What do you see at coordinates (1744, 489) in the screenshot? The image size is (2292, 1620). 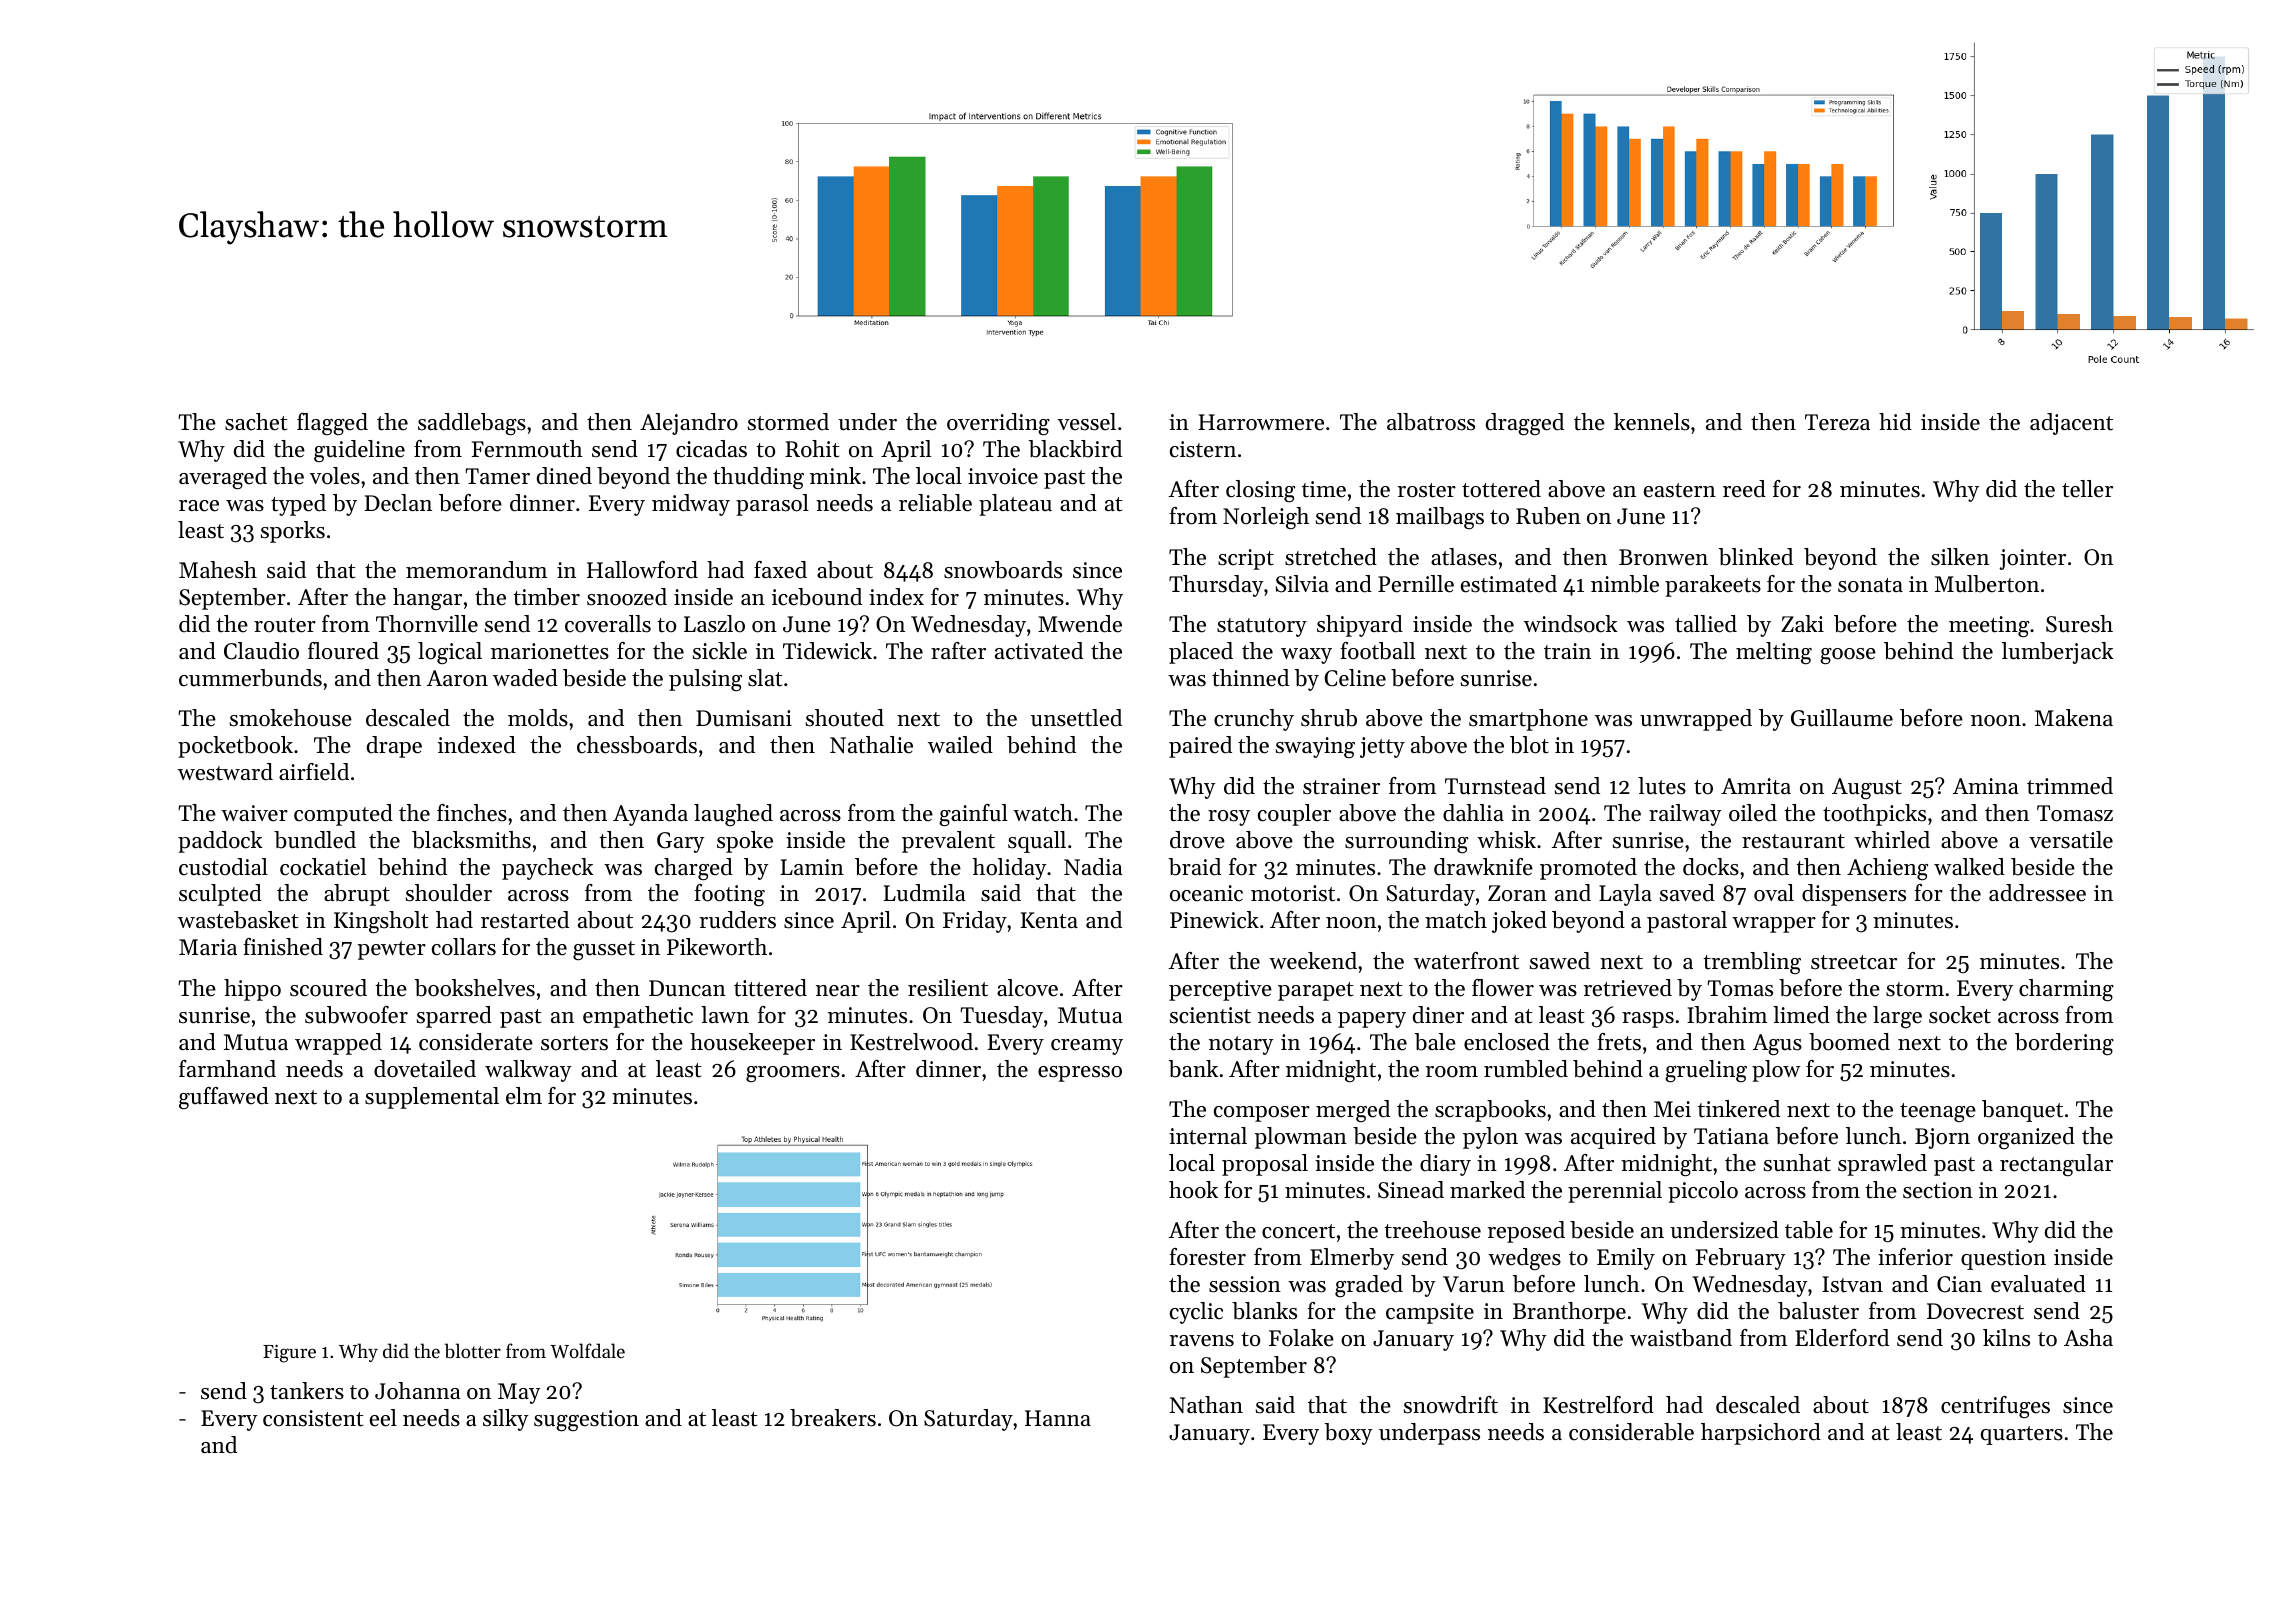 I see `reed` at bounding box center [1744, 489].
